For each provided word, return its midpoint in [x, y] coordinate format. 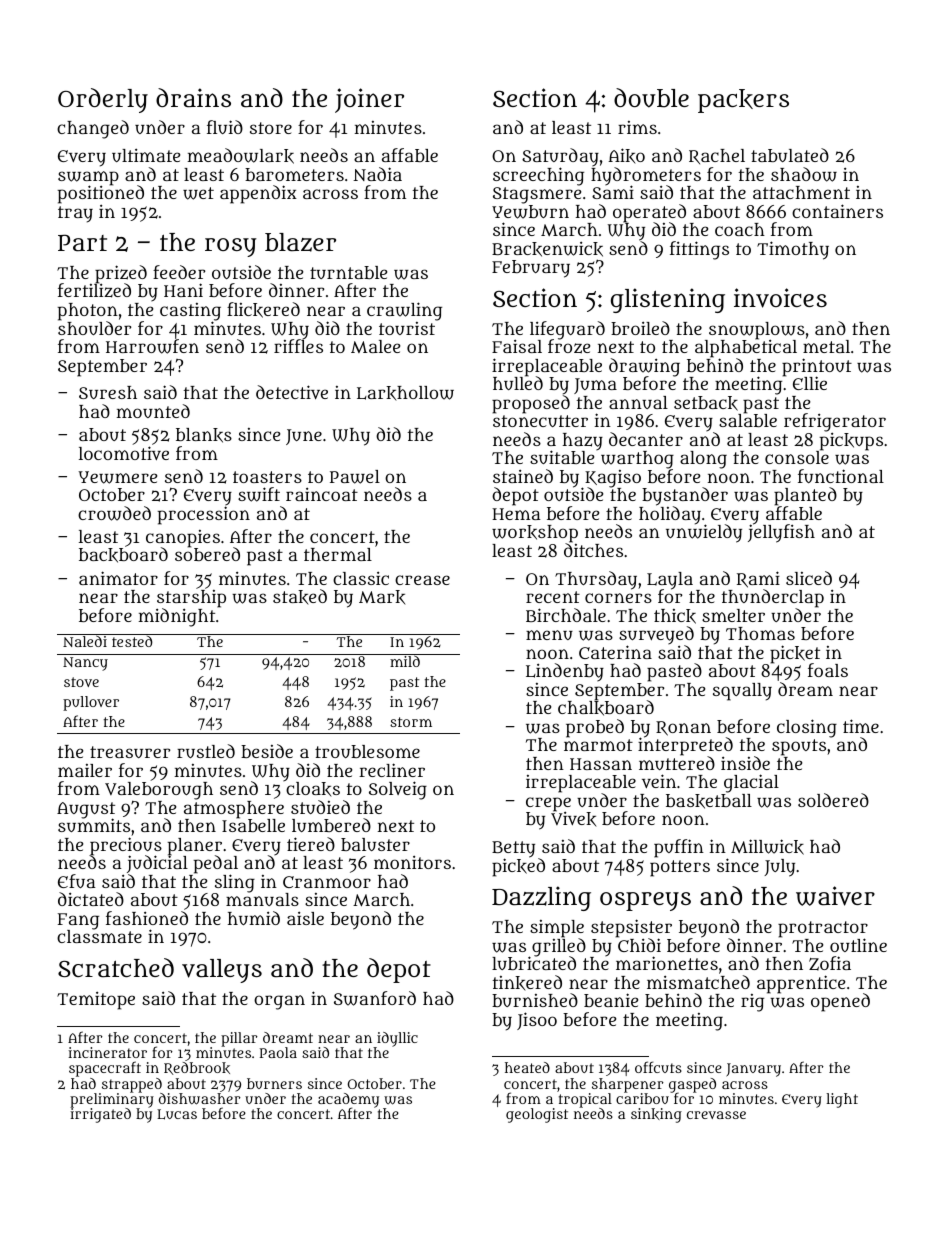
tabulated [790, 155]
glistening [668, 300]
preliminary [112, 1100]
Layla [670, 581]
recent [553, 597]
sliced [809, 578]
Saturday [560, 157]
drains [193, 98]
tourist [407, 328]
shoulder [94, 328]
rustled [206, 751]
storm [411, 722]
